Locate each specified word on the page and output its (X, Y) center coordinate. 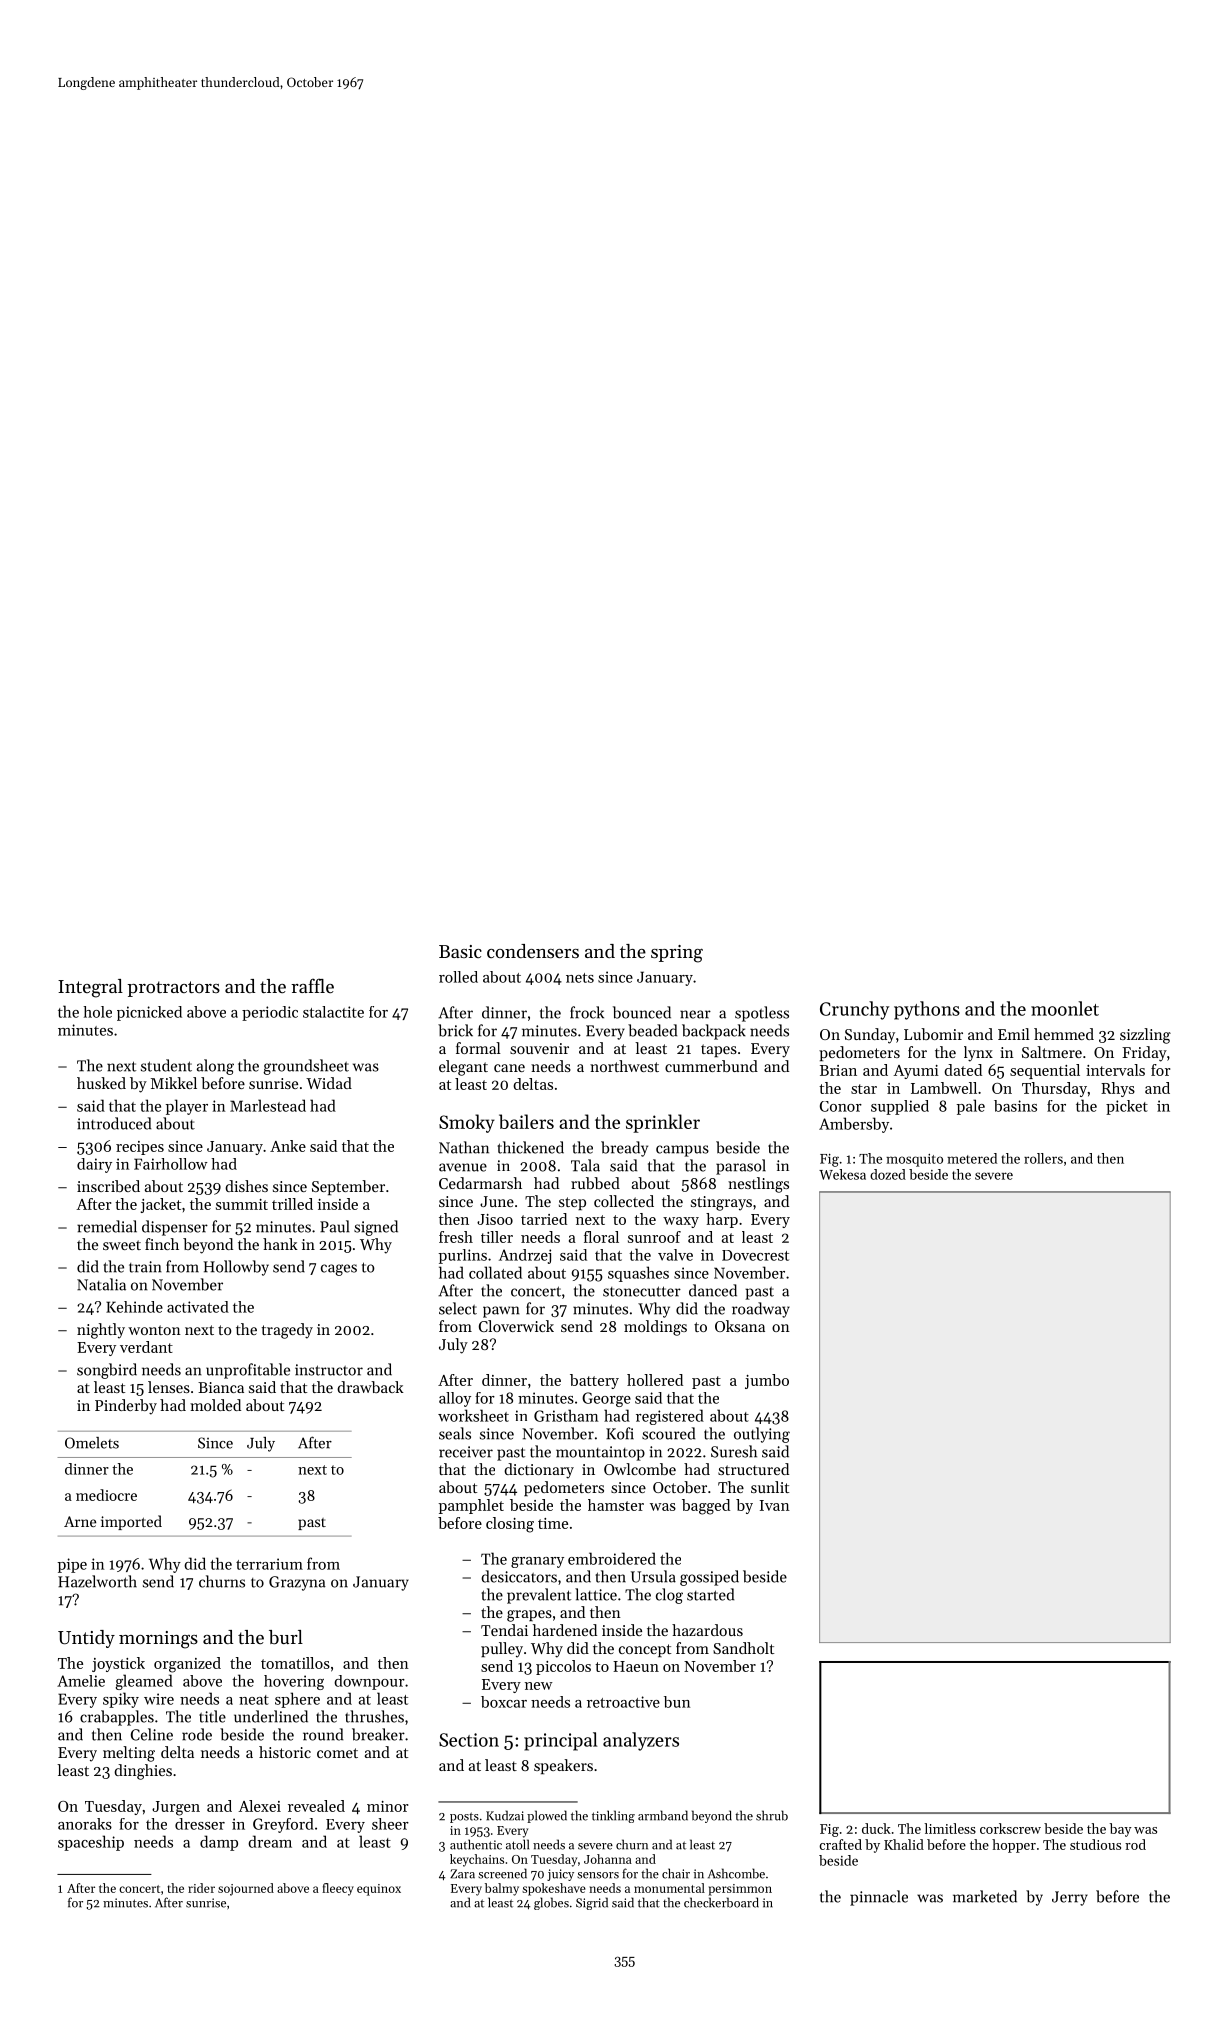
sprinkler (663, 1123)
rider (201, 1888)
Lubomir (933, 1034)
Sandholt (743, 1648)
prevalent (539, 1596)
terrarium (269, 1564)
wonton (154, 1330)
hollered (655, 1380)
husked (101, 1083)
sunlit (770, 1487)
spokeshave (554, 1889)
